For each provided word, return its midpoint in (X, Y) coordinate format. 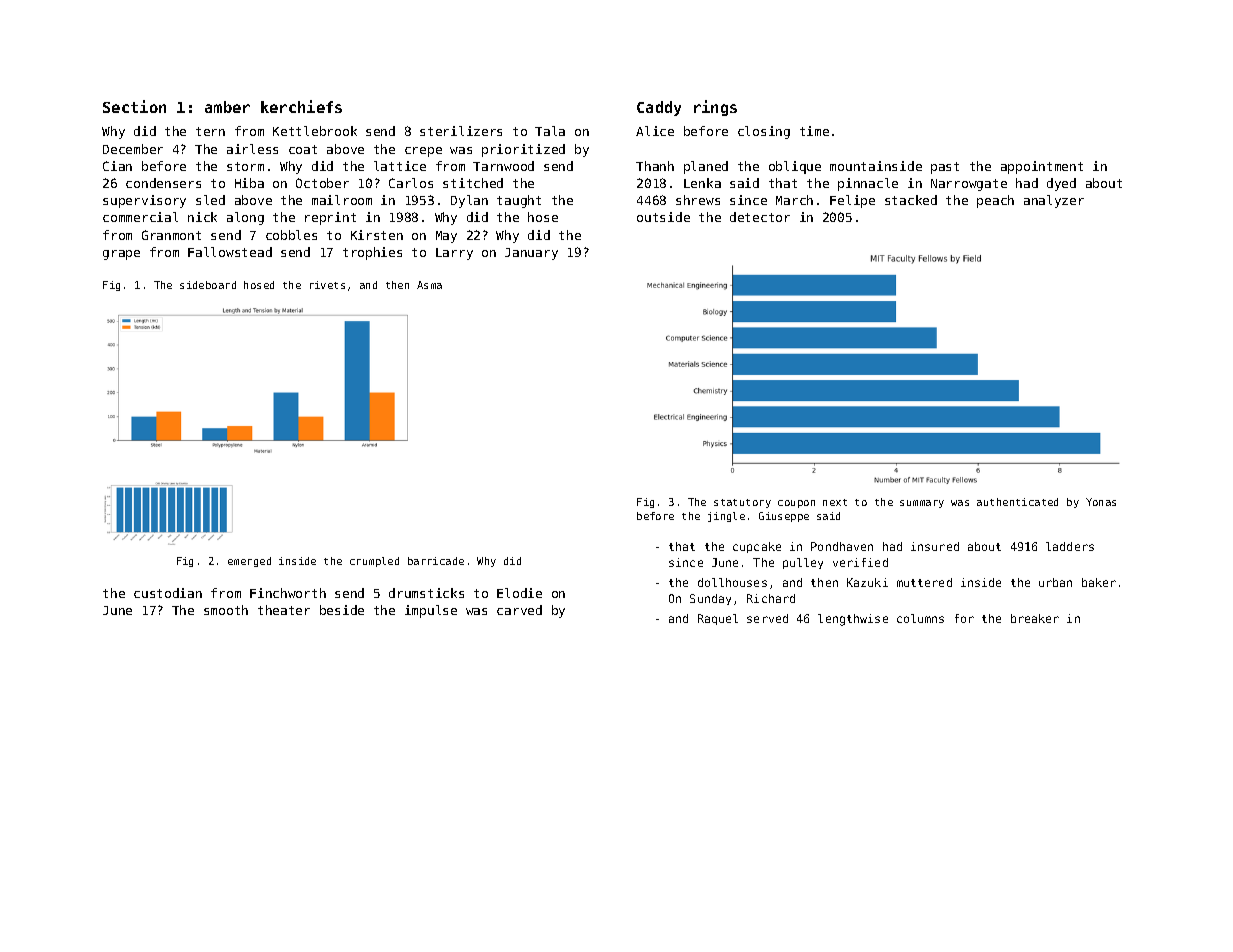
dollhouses (732, 582)
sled (210, 200)
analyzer (1054, 201)
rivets (327, 285)
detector (760, 217)
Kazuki (867, 582)
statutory (742, 503)
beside (342, 610)
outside (663, 217)
